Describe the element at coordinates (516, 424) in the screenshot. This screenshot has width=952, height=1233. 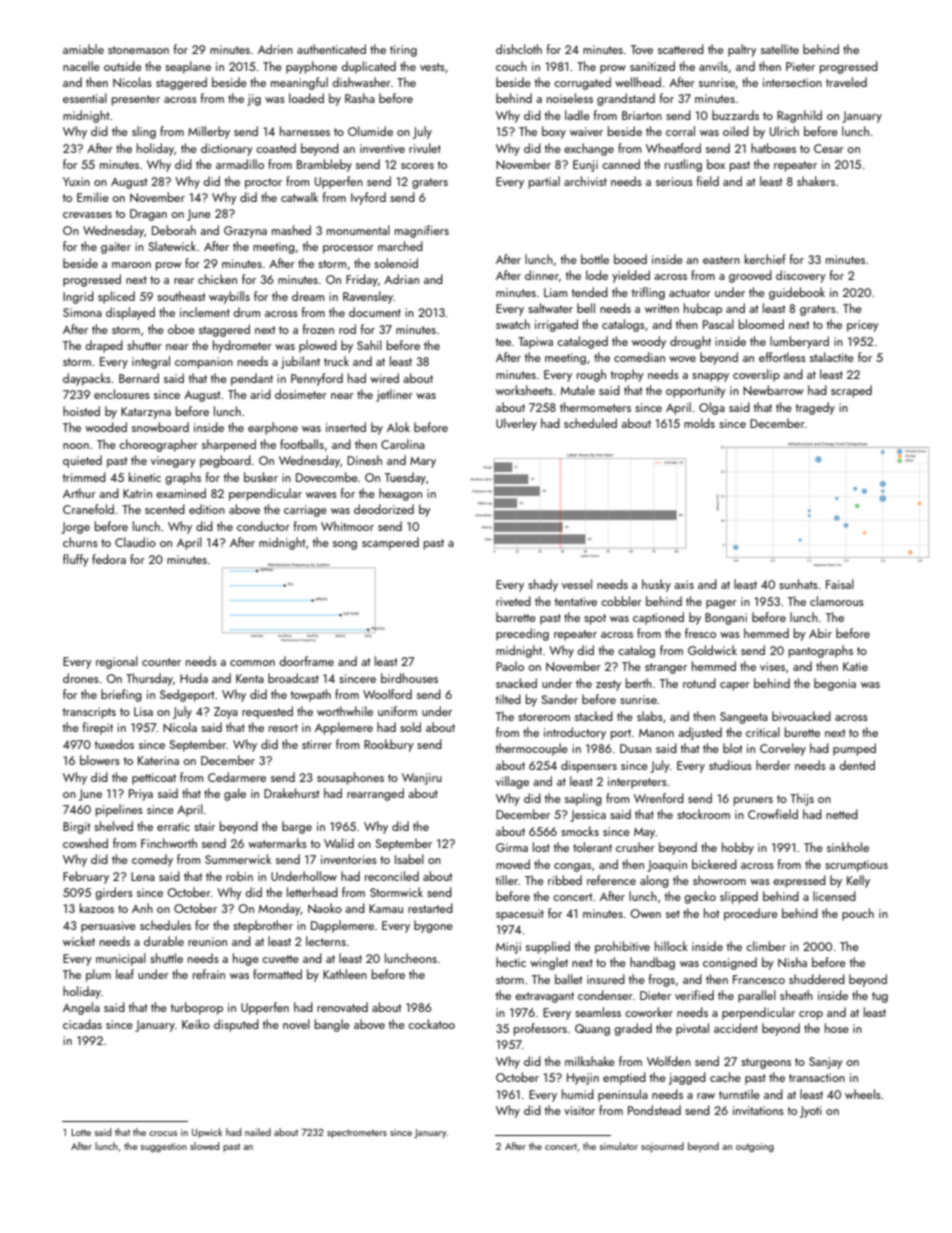
I see `Ulverley` at that location.
